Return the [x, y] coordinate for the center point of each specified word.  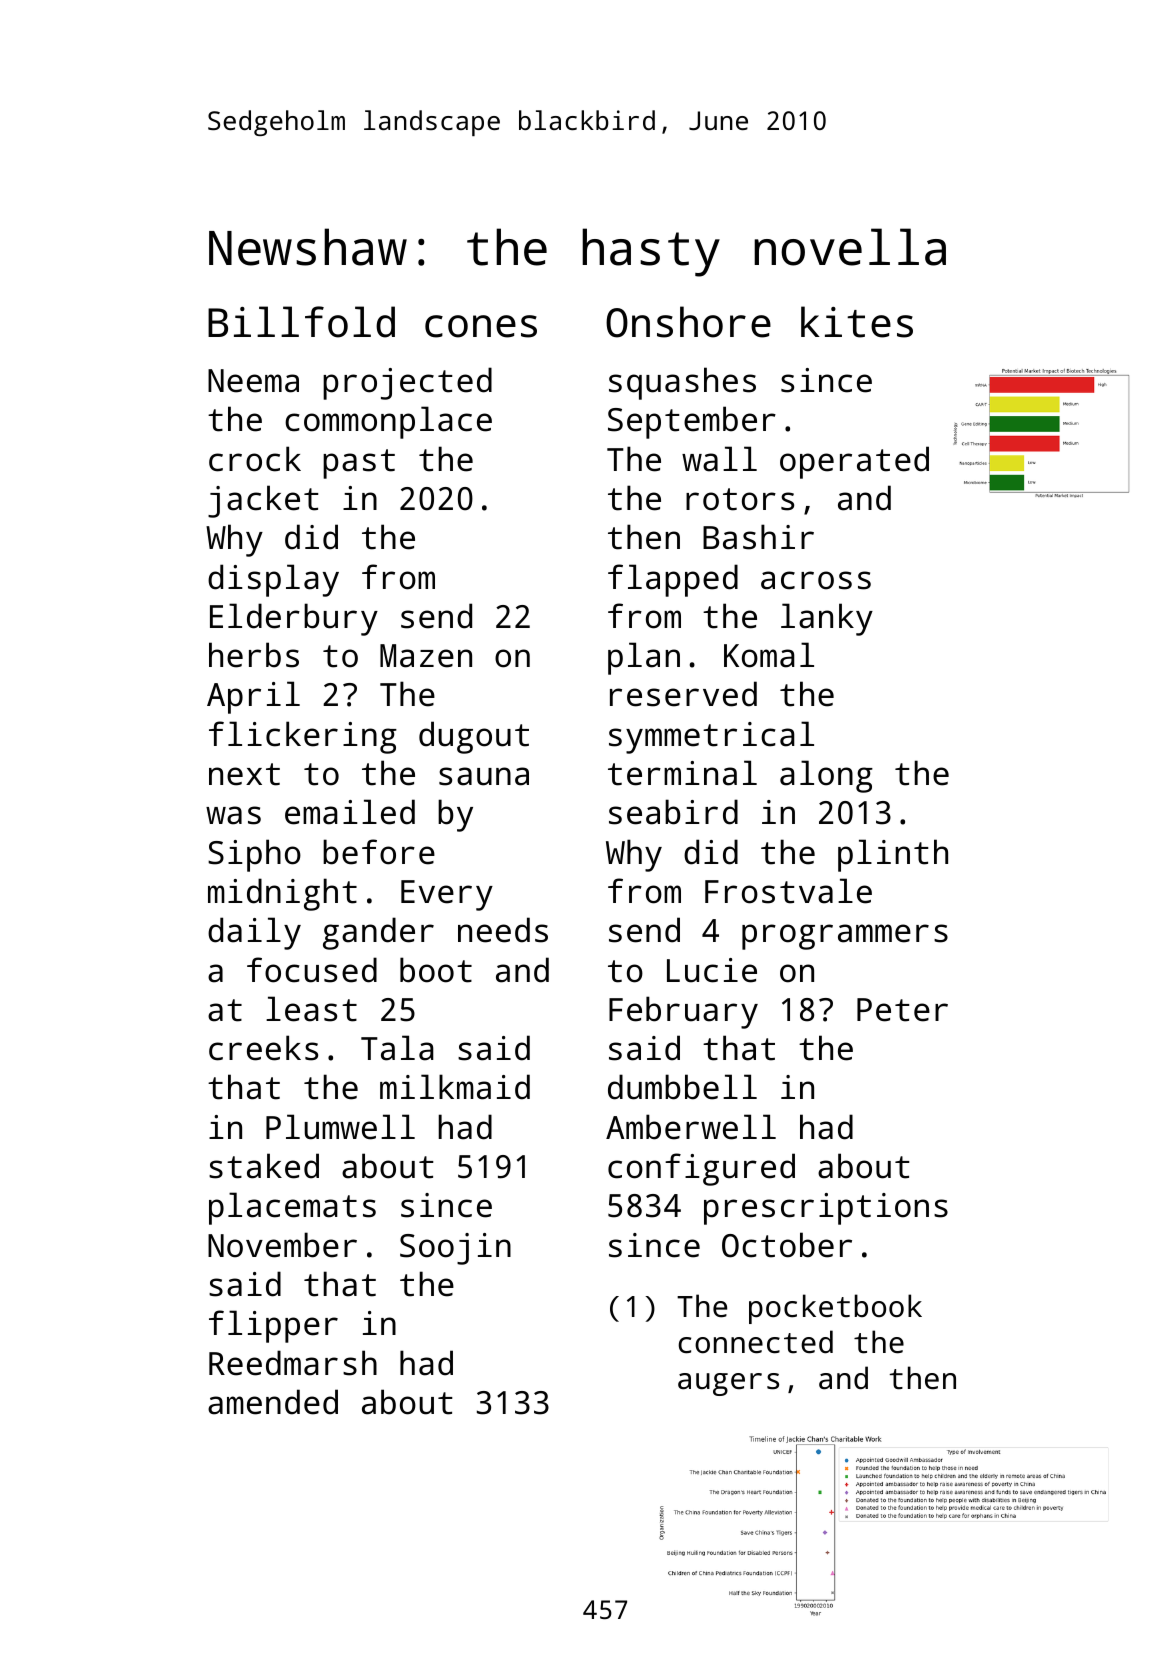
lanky [827, 619]
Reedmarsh [293, 1363]
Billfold [301, 322]
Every [447, 895]
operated [854, 462]
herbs [254, 655]
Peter [902, 1010]
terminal [682, 773]
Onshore [688, 322]
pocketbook [835, 1309]
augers [728, 1384]
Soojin [455, 1249]
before [379, 852]
